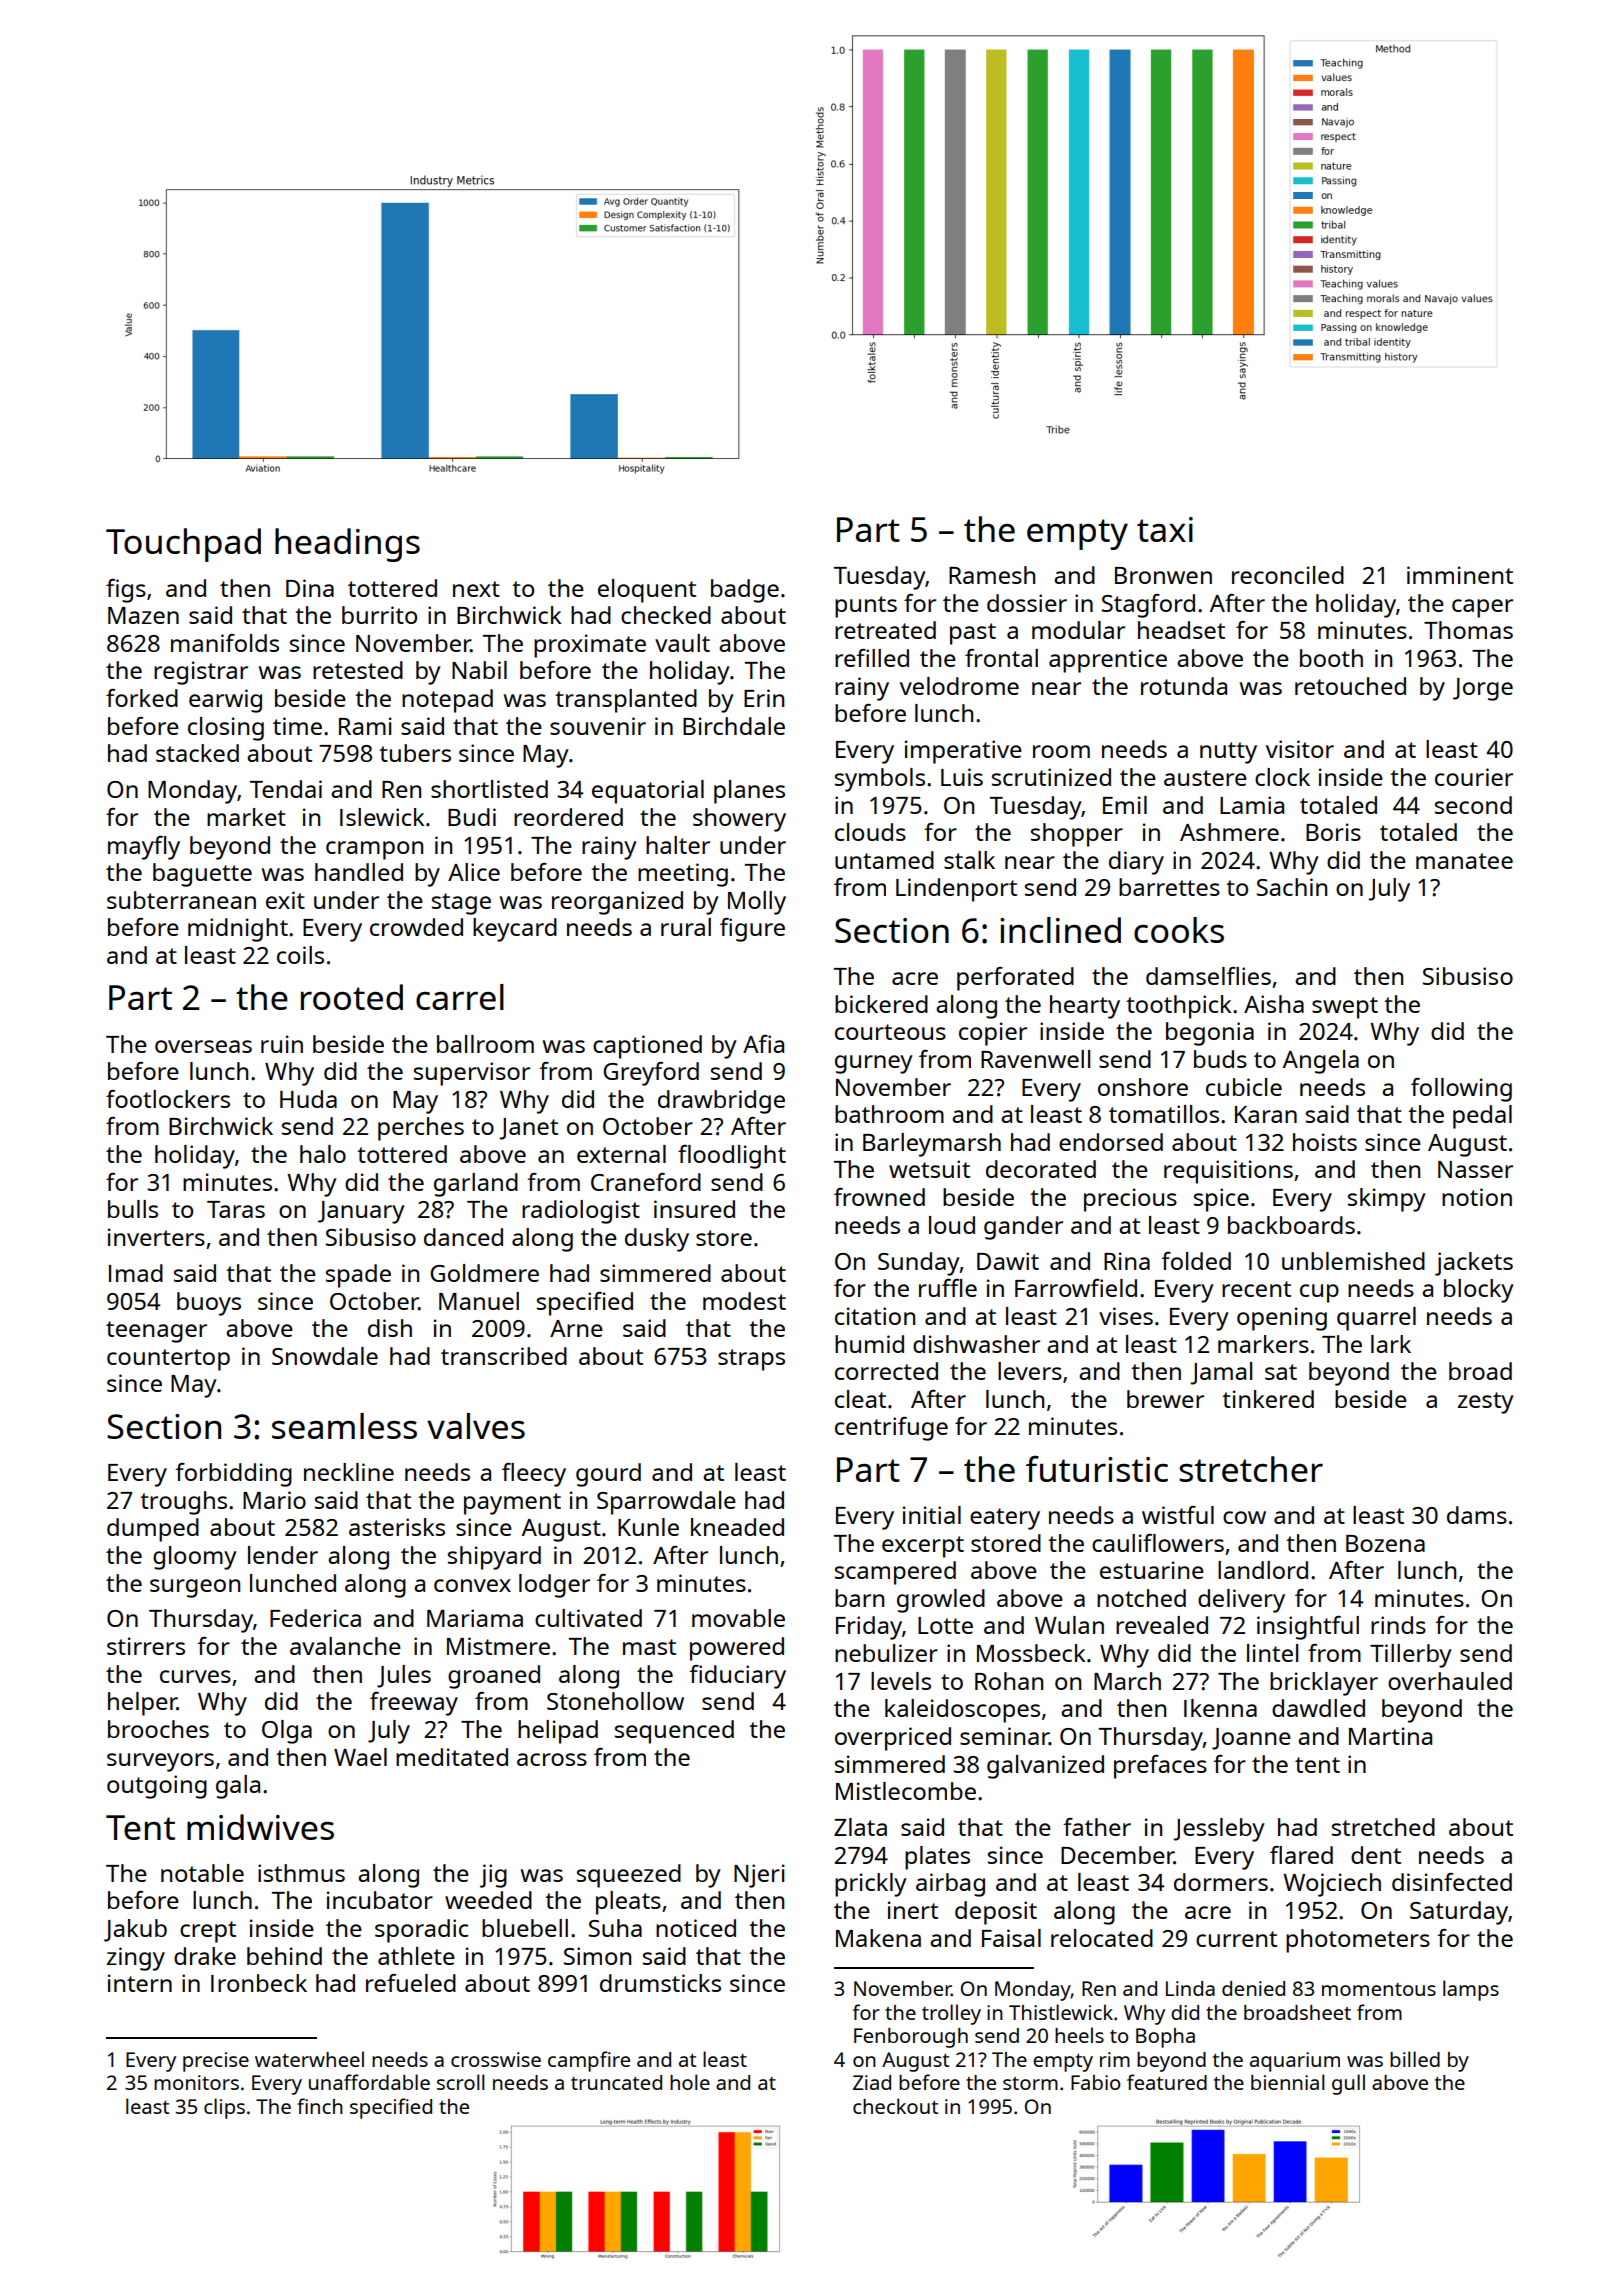 Image resolution: width=1620 pixels, height=2292 pixels. What do you see at coordinates (875, 1316) in the screenshot?
I see `citation` at bounding box center [875, 1316].
